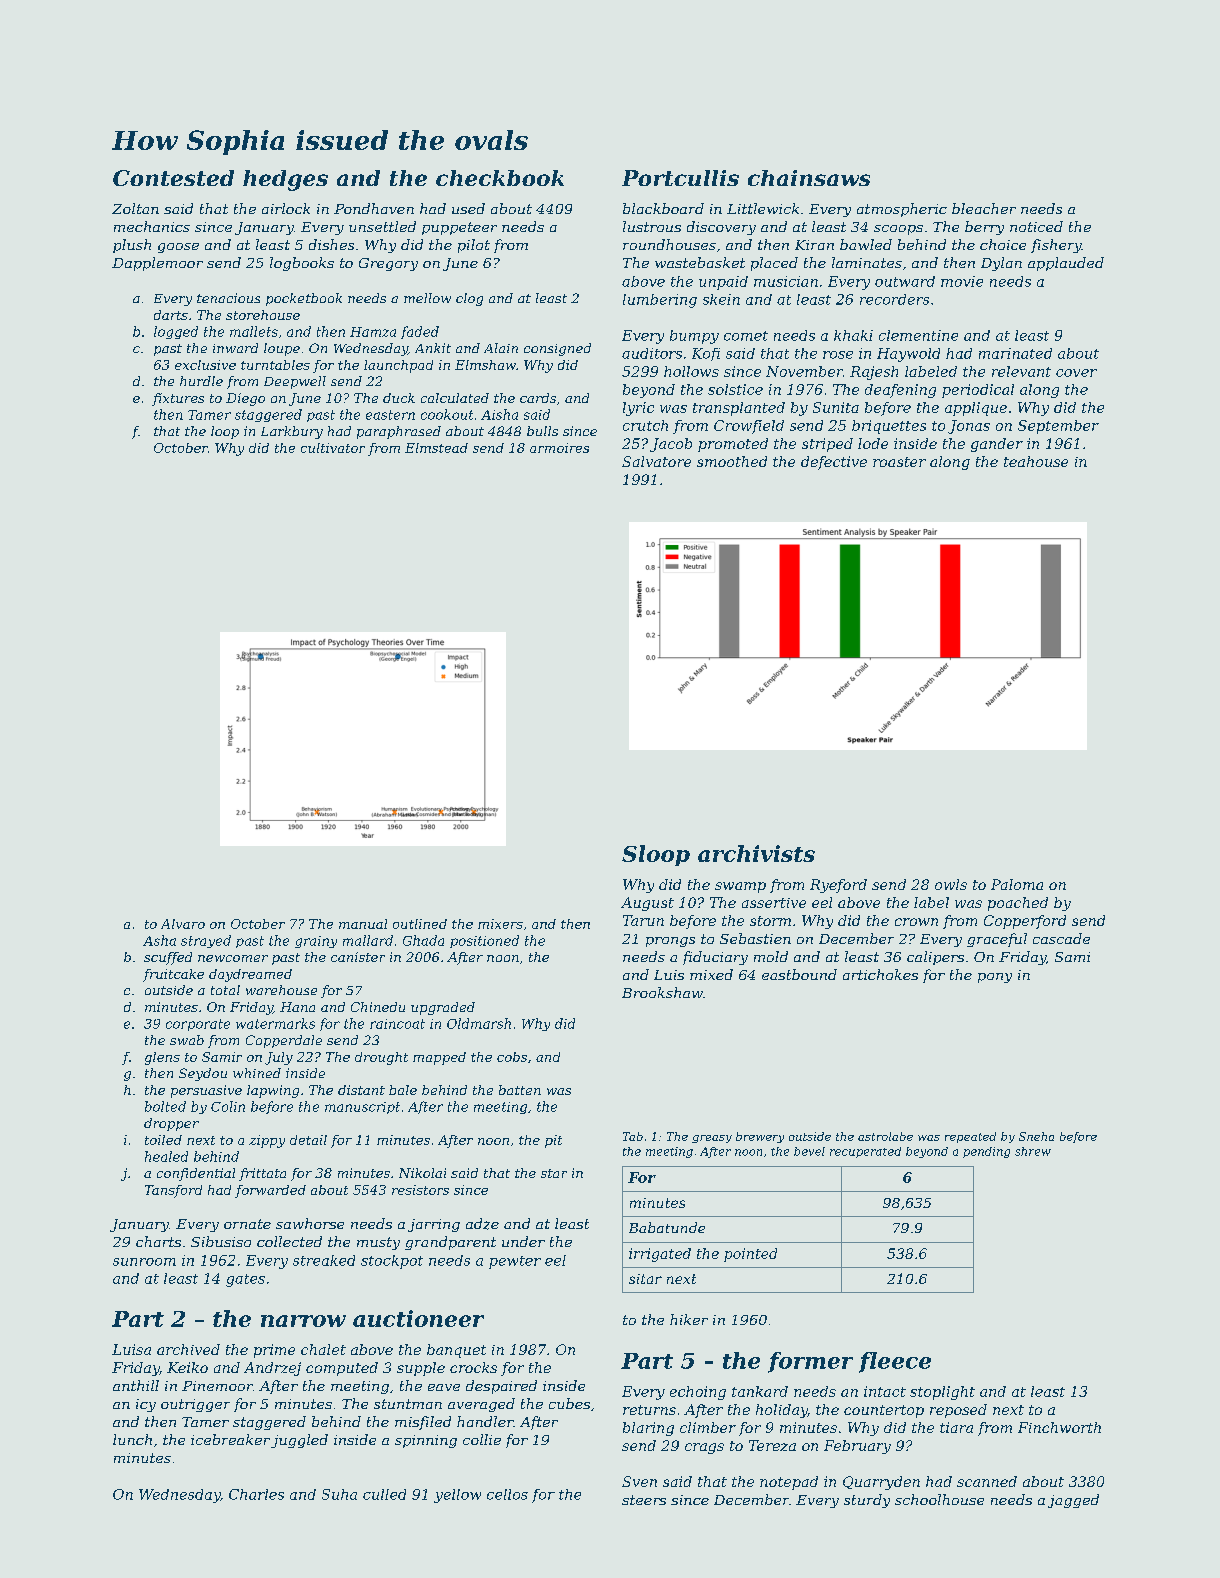  Describe the element at coordinates (183, 924) in the screenshot. I see `Alvaro` at that location.
